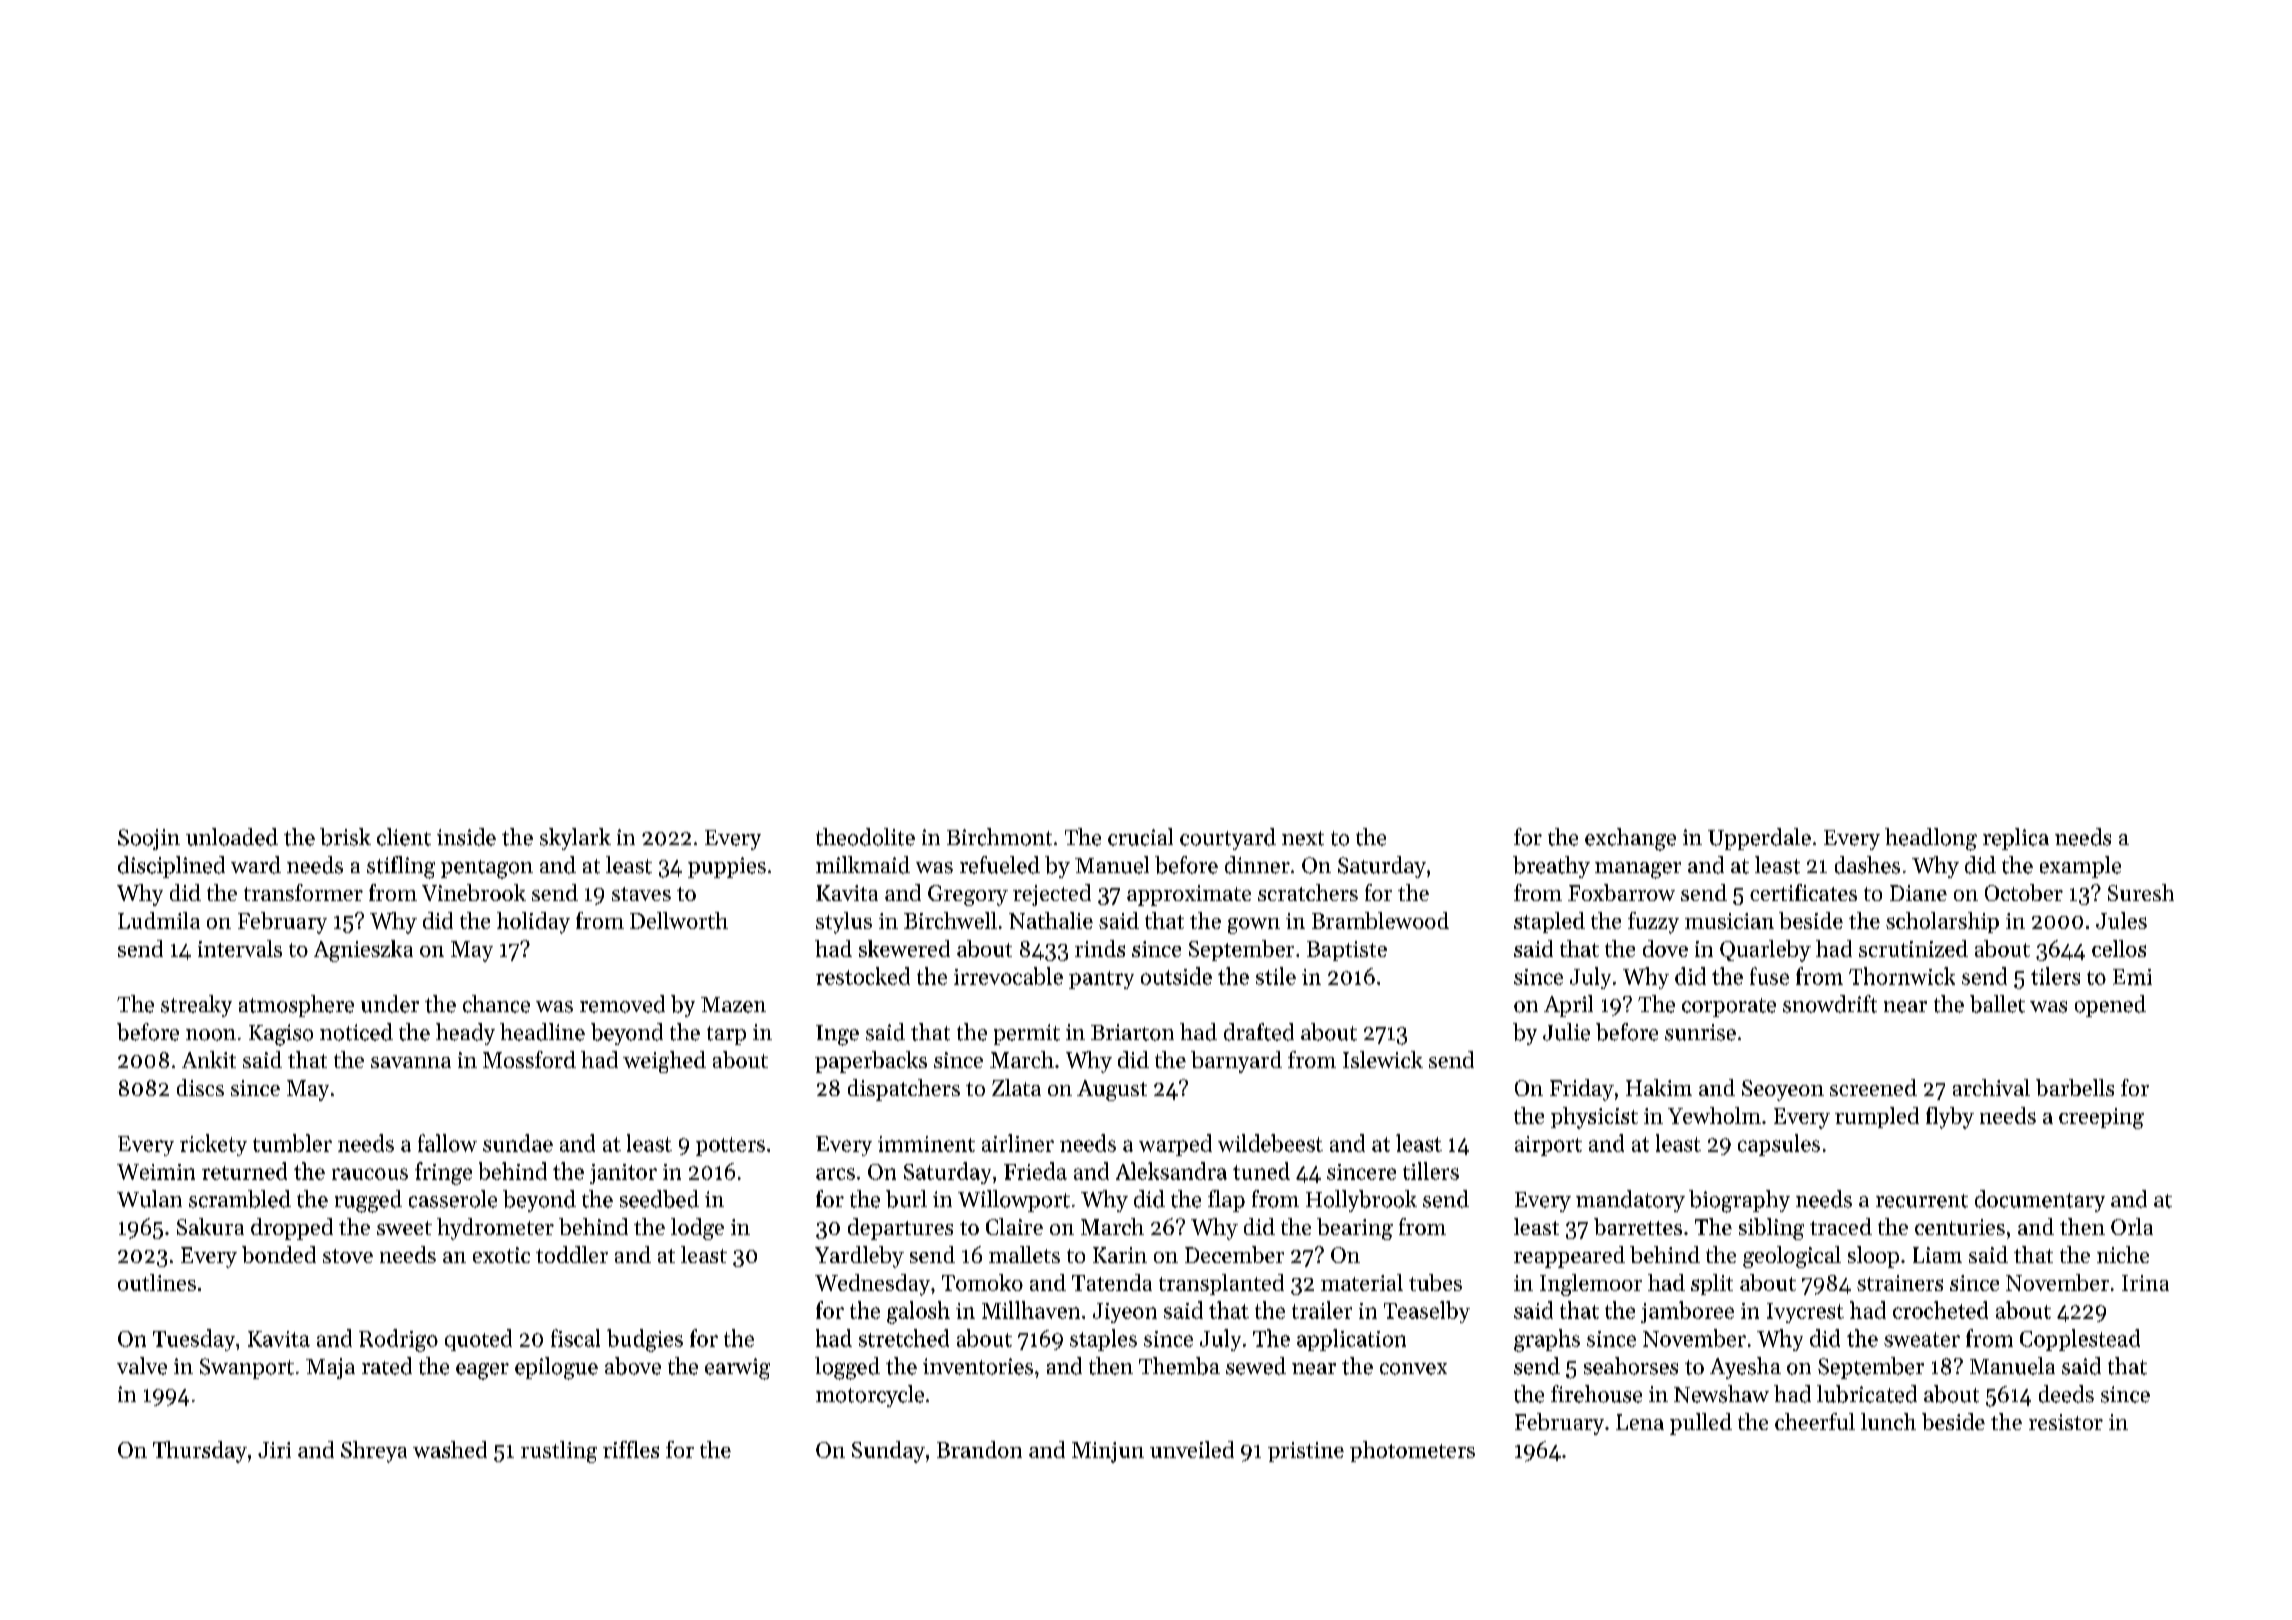 The image size is (2292, 1620). What do you see at coordinates (1769, 976) in the screenshot?
I see `fuse` at bounding box center [1769, 976].
